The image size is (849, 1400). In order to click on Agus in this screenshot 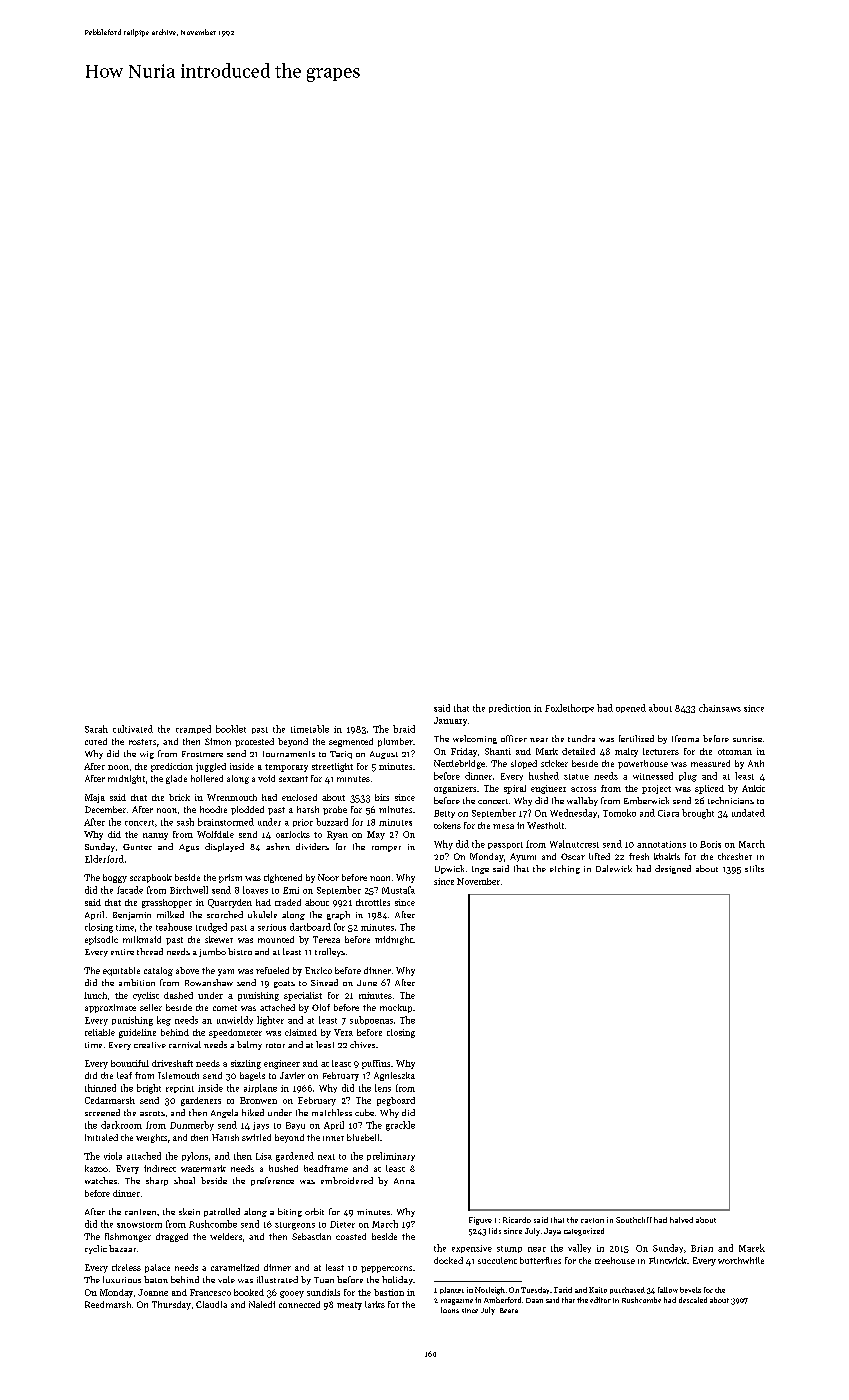, I will do `click(189, 848)`.
